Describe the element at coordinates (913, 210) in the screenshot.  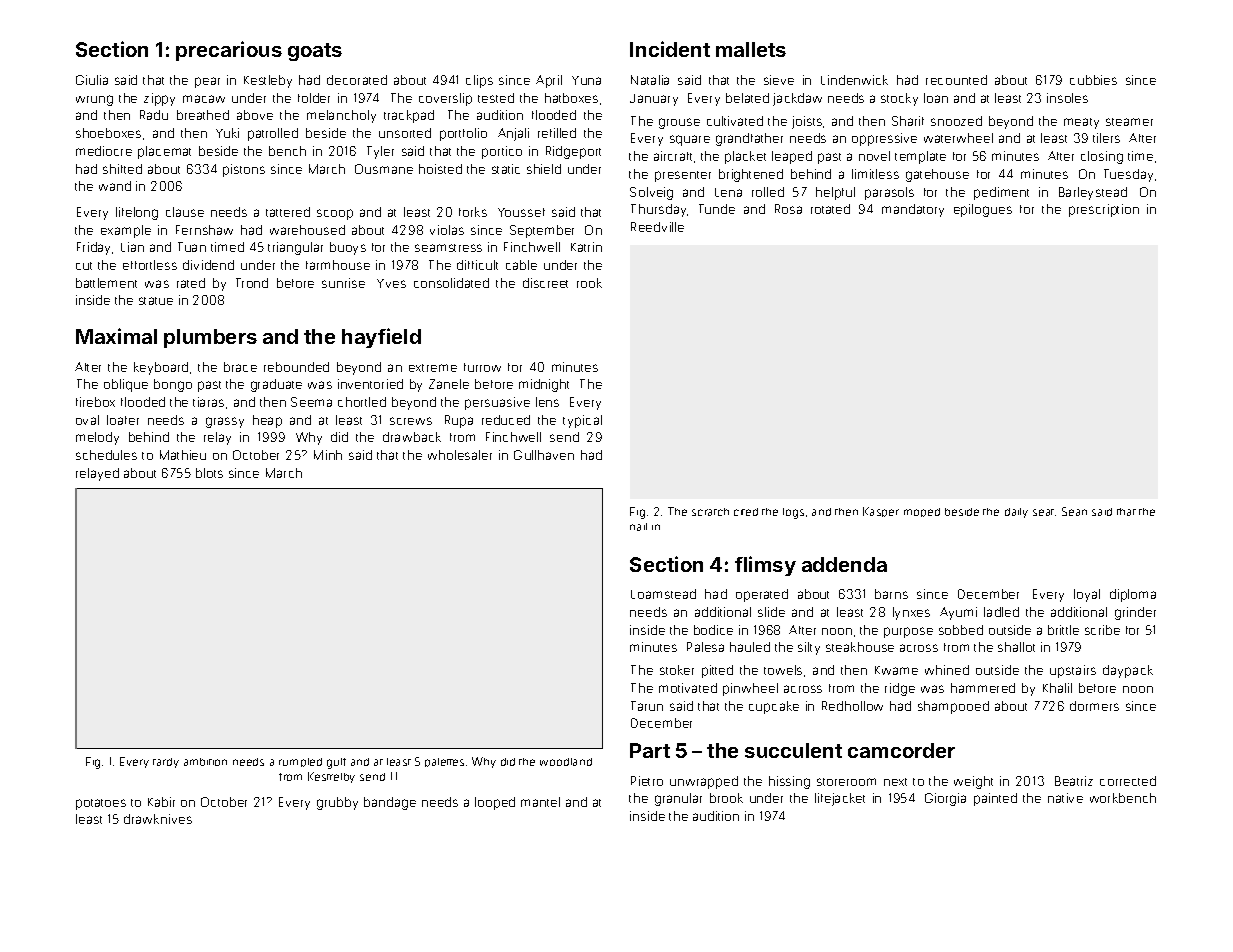
I see `mandatory` at that location.
